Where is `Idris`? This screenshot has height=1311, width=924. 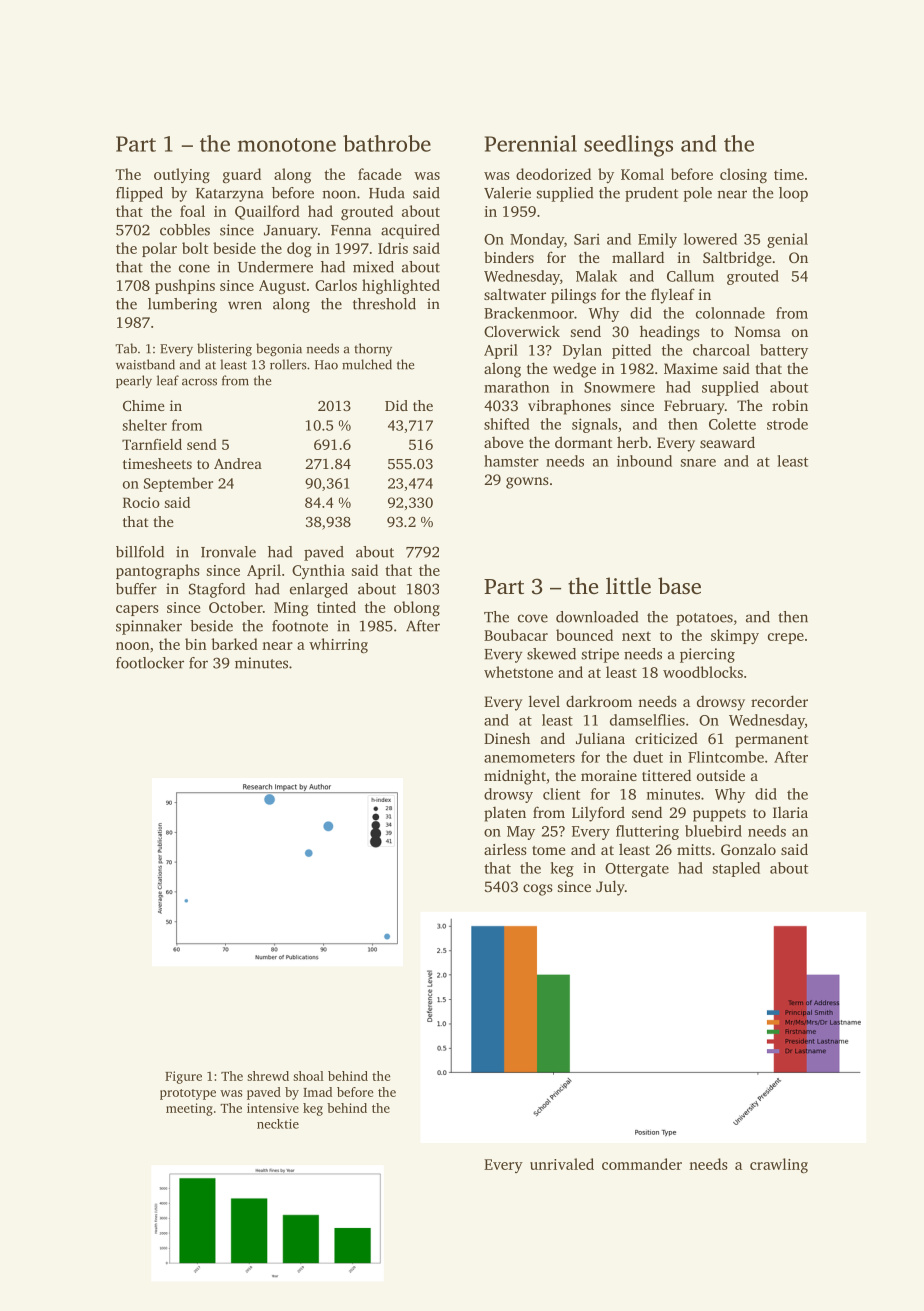 Idris is located at coordinates (393, 248).
